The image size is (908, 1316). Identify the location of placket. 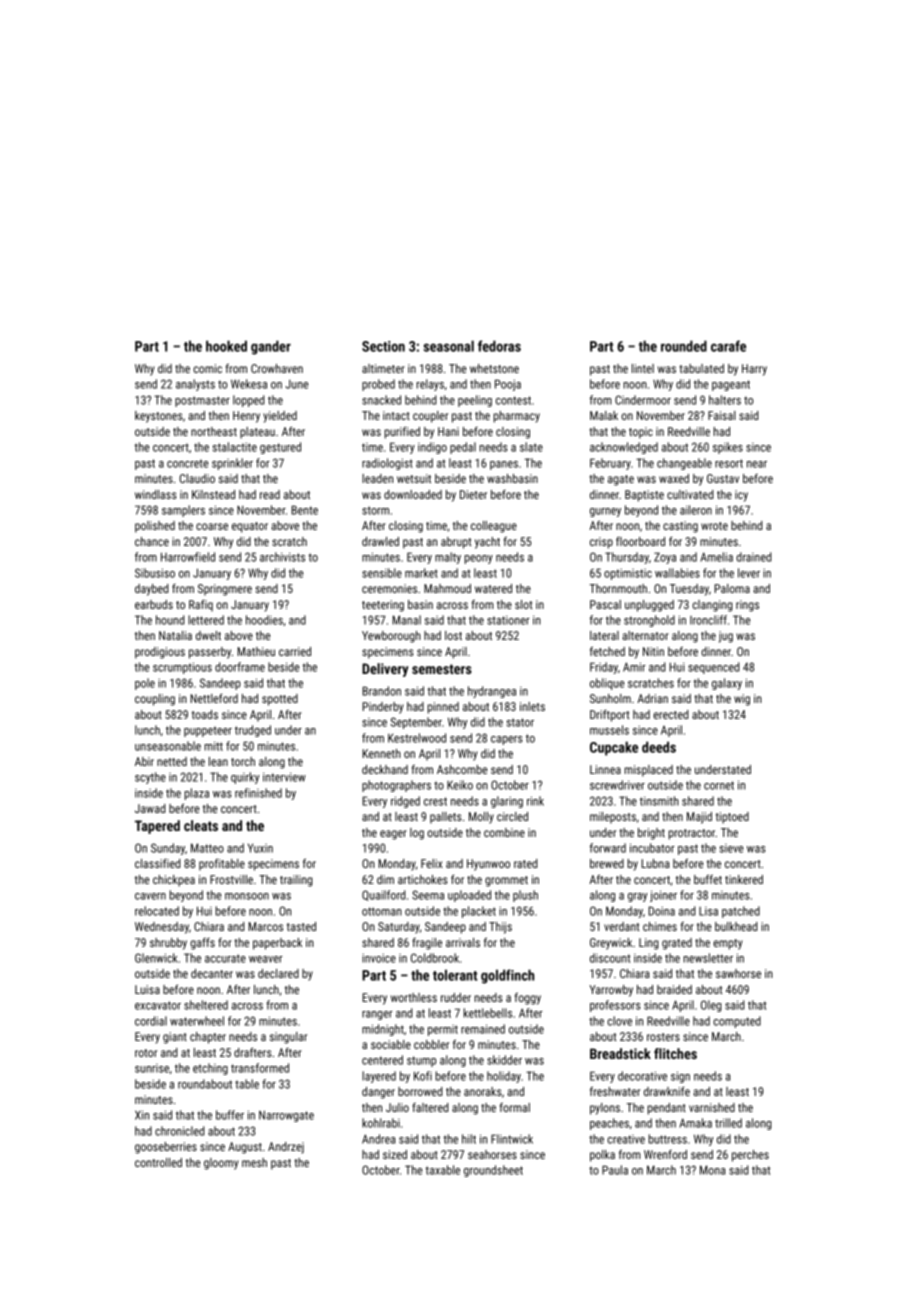
(479, 912).
